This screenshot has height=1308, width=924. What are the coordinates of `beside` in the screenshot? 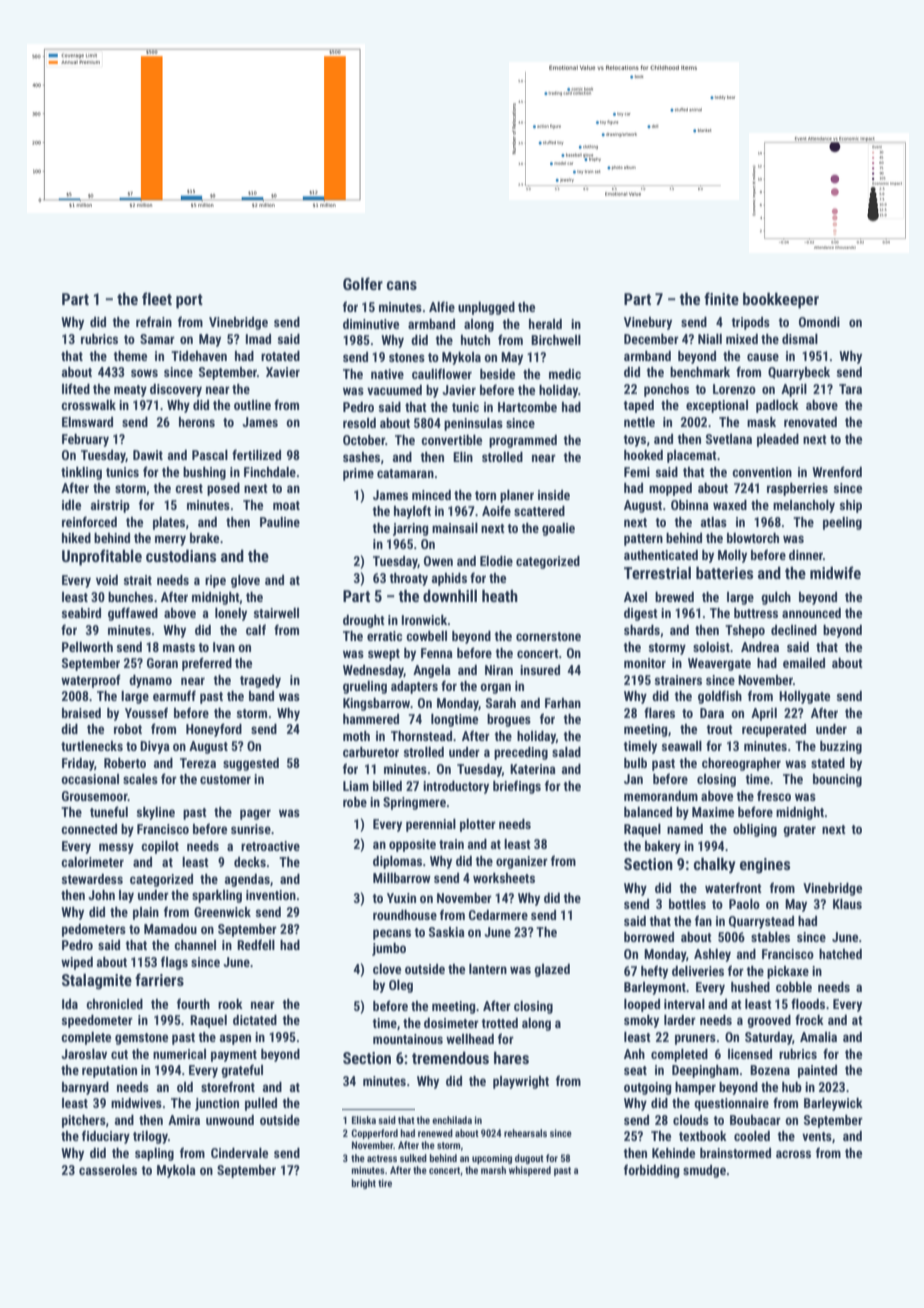 It's located at (497, 374).
